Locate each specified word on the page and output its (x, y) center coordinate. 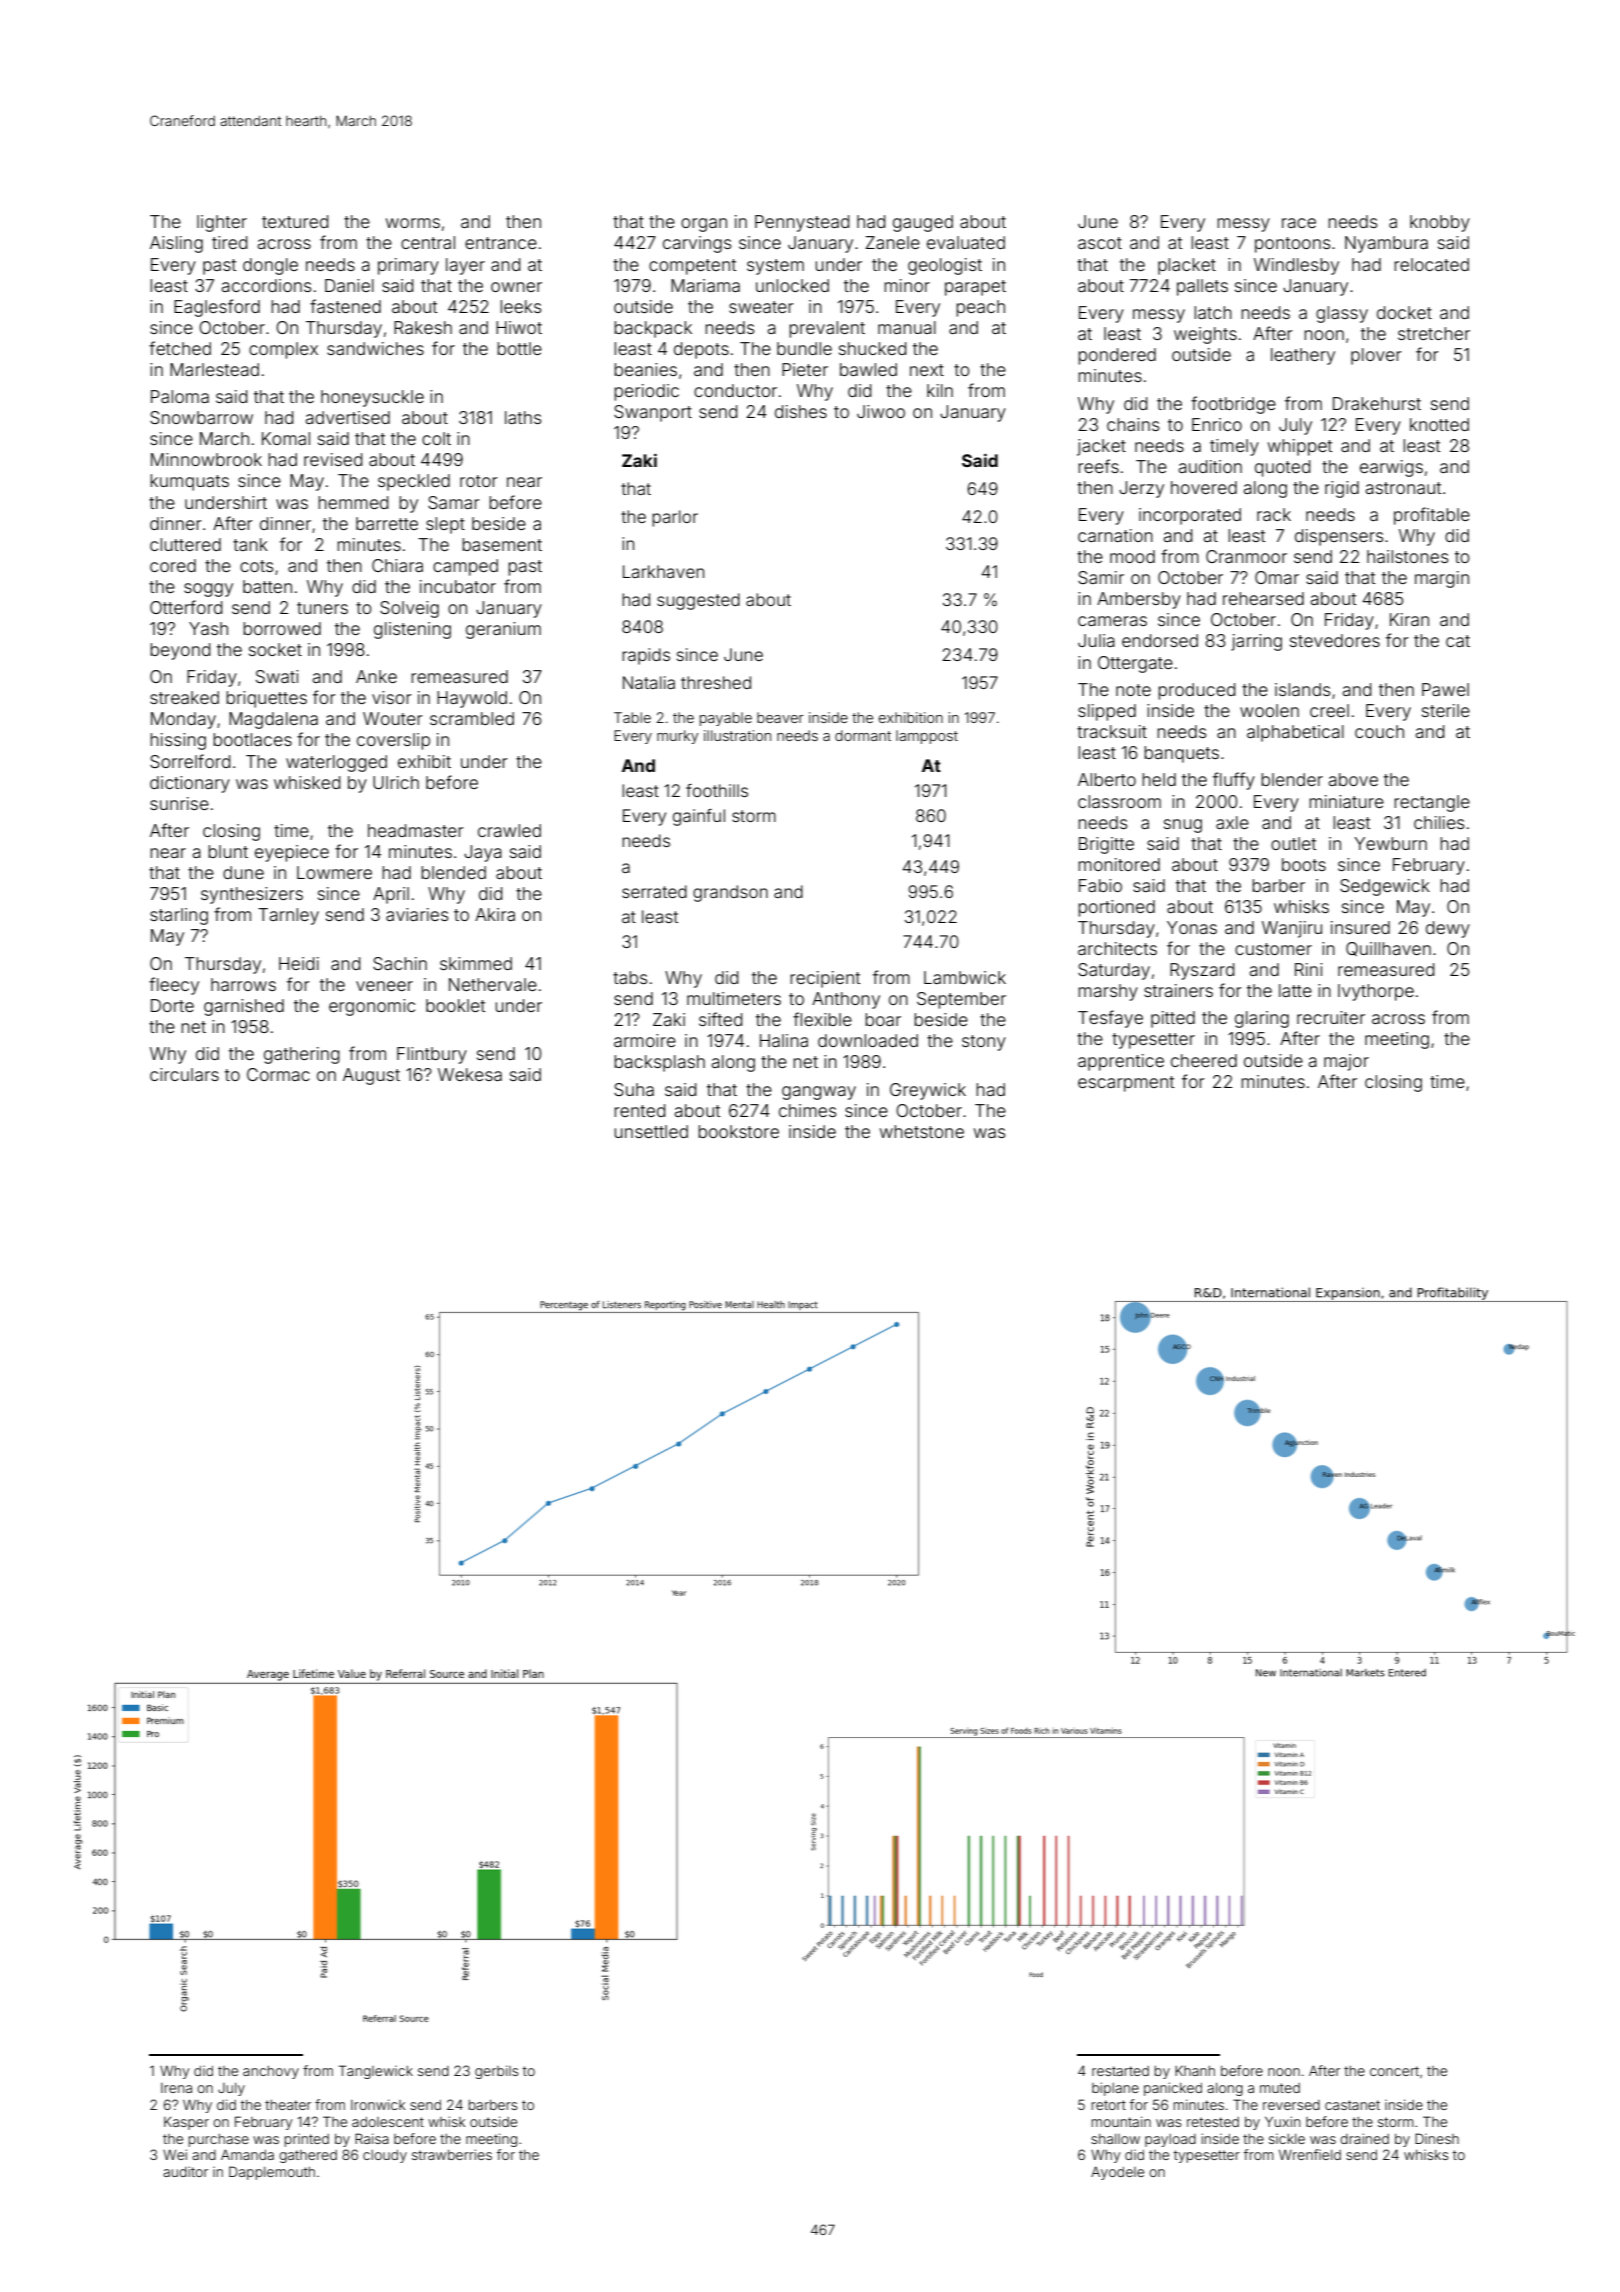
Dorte (172, 1005)
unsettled (651, 1131)
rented (640, 1110)
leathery (1303, 356)
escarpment (1126, 1084)
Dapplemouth (272, 2173)
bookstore (738, 1131)
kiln (940, 390)
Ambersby (1139, 600)
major (1346, 1062)
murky (677, 737)
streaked (184, 697)
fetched (180, 348)
